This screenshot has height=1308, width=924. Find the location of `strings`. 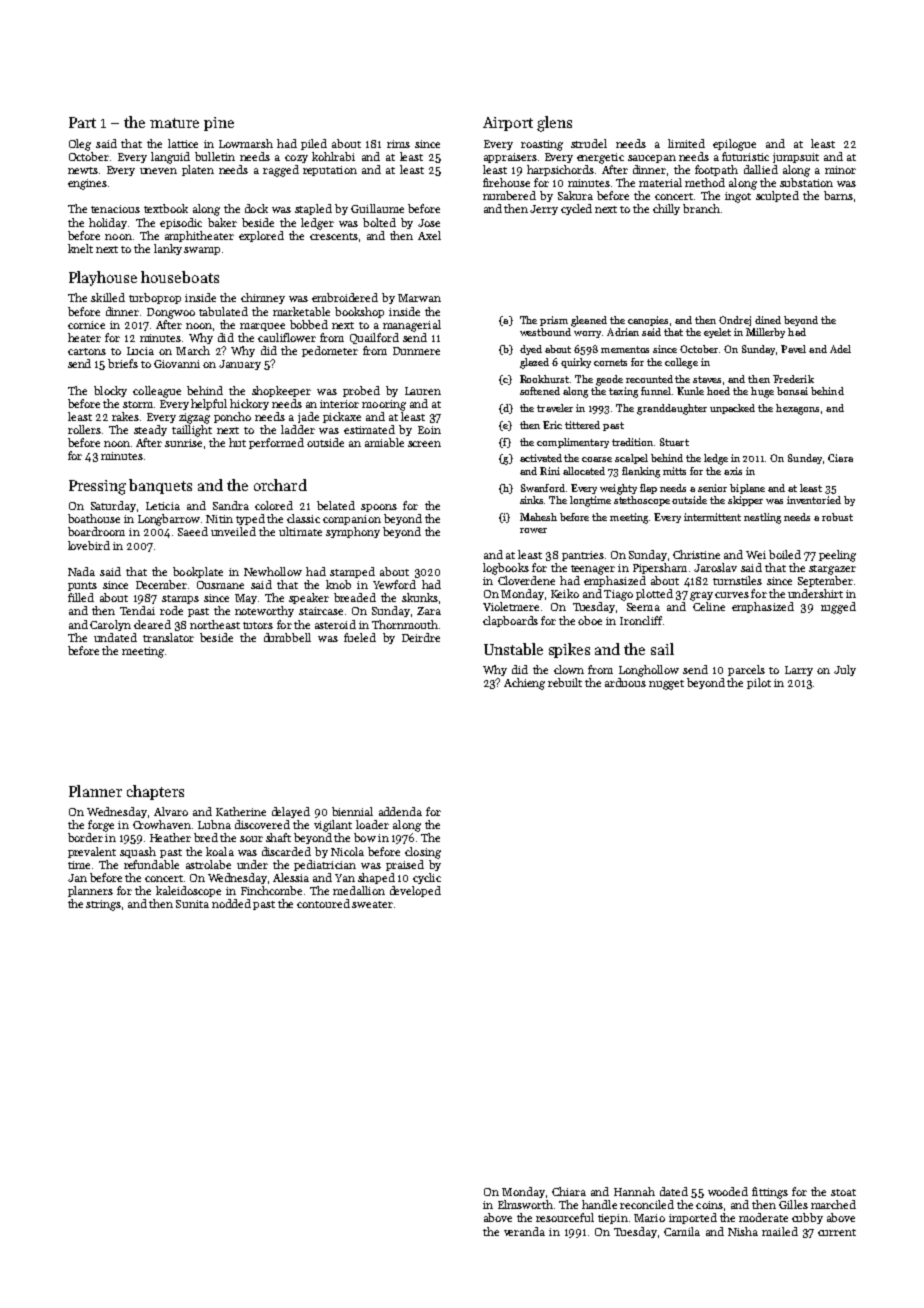

strings is located at coordinates (103, 905).
